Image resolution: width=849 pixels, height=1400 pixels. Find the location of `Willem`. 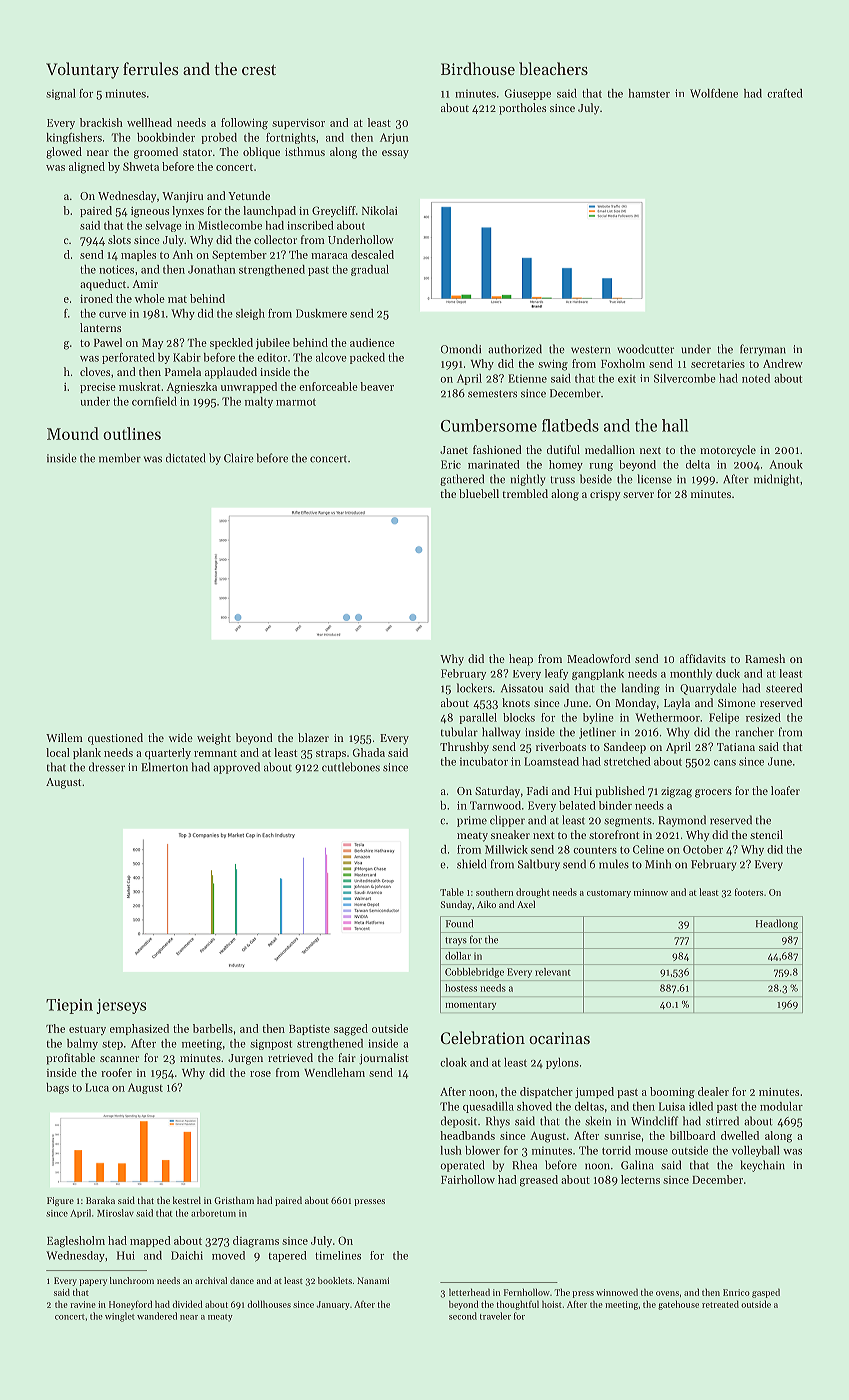

Willem is located at coordinates (64, 737).
